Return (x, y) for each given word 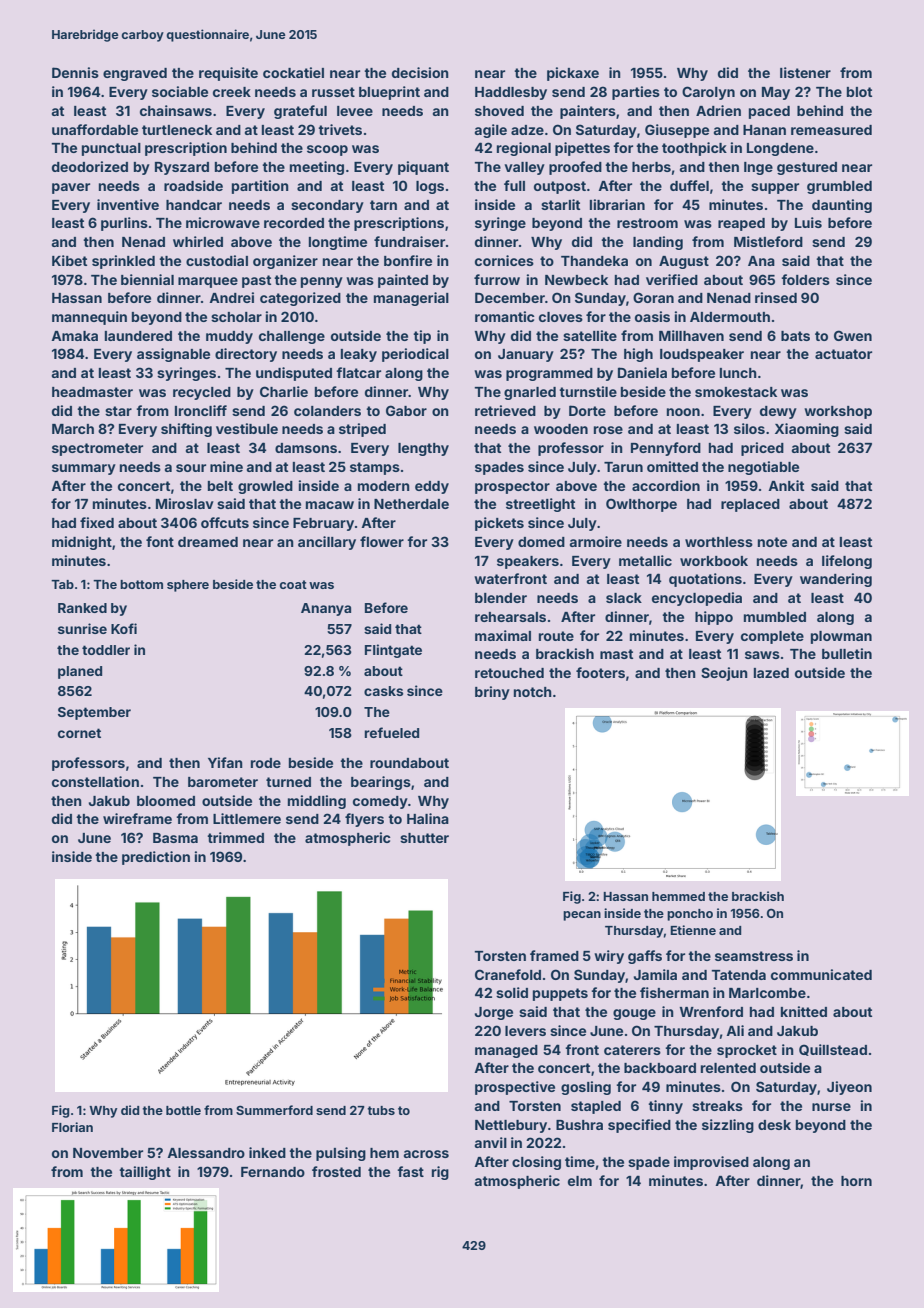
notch (533, 692)
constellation (95, 781)
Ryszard (182, 168)
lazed (771, 673)
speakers (528, 562)
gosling (586, 1088)
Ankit (786, 485)
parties (636, 93)
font (160, 541)
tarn (383, 205)
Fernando (273, 1172)
